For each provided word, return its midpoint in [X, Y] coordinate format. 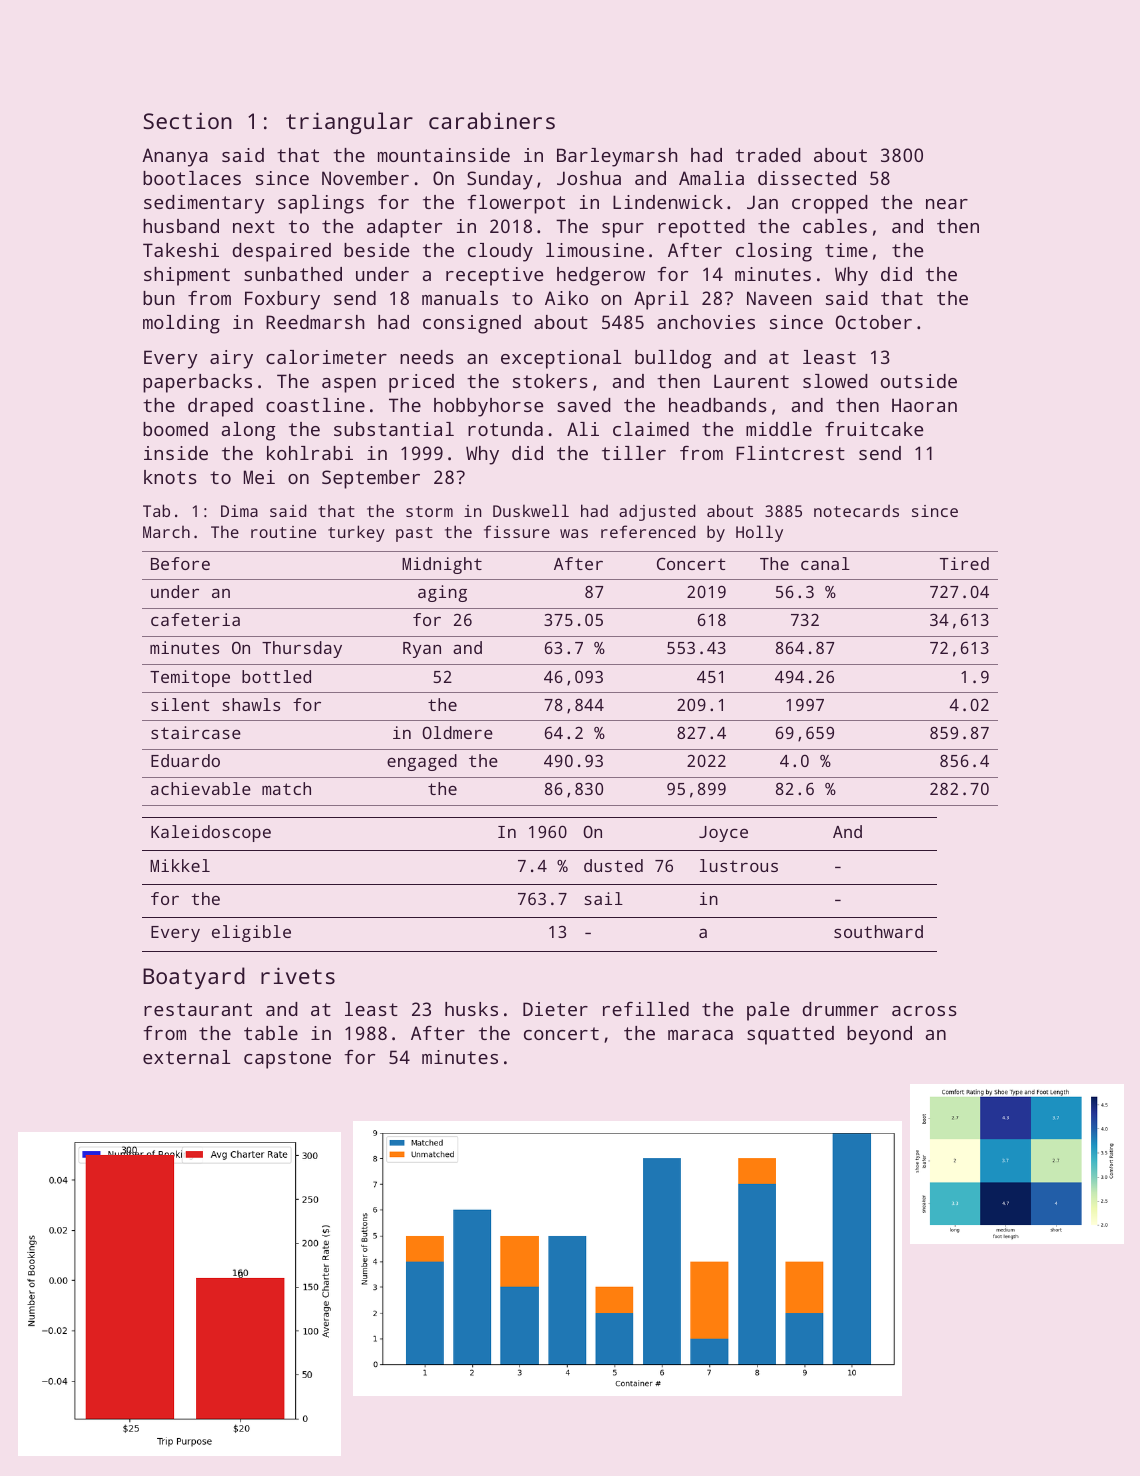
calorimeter [326, 357]
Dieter [555, 1009]
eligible [251, 933]
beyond [879, 1035]
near [947, 204]
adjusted [657, 512]
